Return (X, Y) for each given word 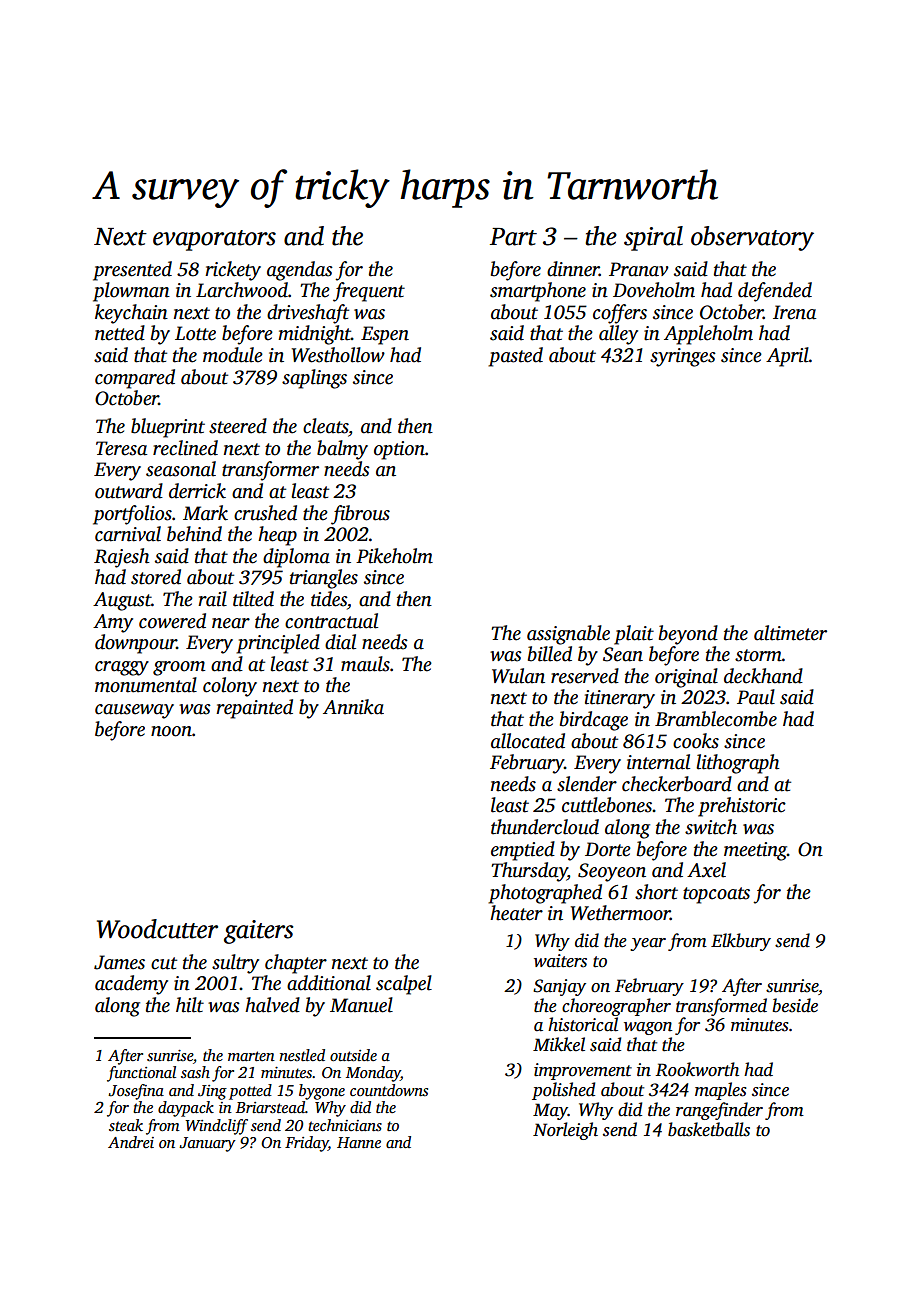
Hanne (359, 1142)
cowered (172, 621)
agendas (300, 271)
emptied (523, 851)
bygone (322, 1092)
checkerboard (677, 784)
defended (775, 292)
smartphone (538, 292)
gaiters (258, 932)
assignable (568, 635)
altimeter (790, 633)
